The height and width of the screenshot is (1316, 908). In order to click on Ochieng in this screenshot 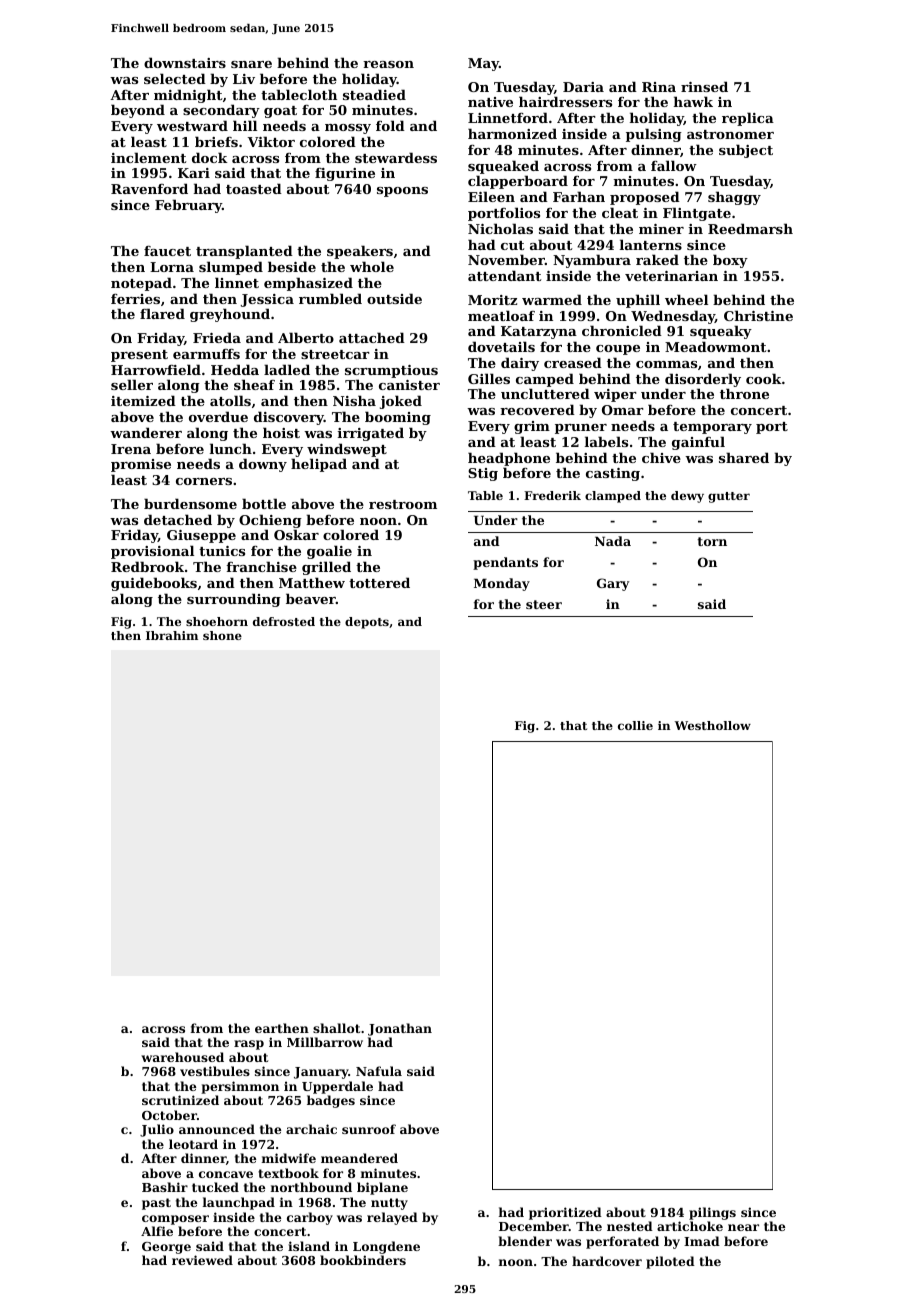, I will do `click(270, 521)`.
